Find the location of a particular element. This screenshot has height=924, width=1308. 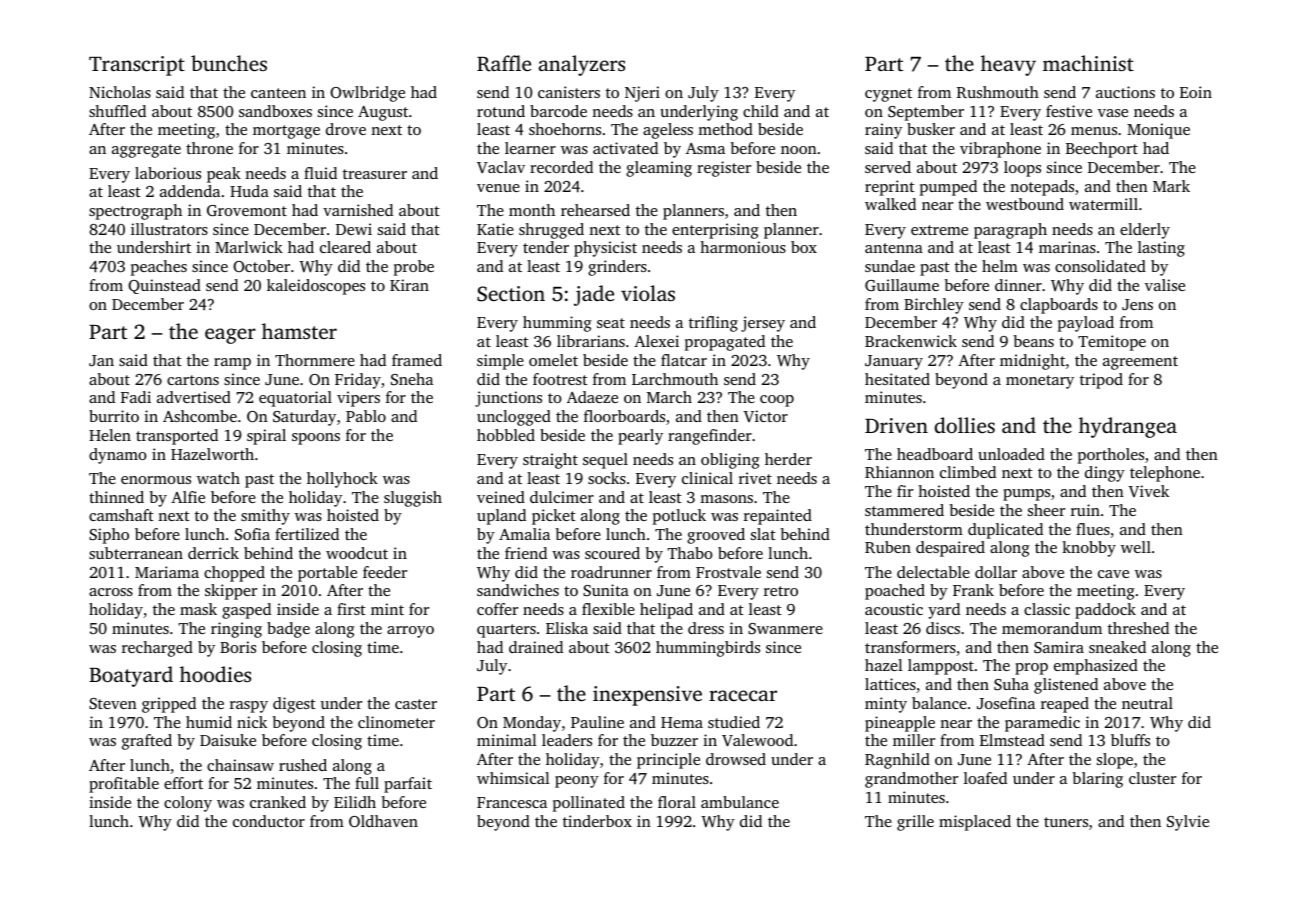

profitable is located at coordinates (124, 785).
